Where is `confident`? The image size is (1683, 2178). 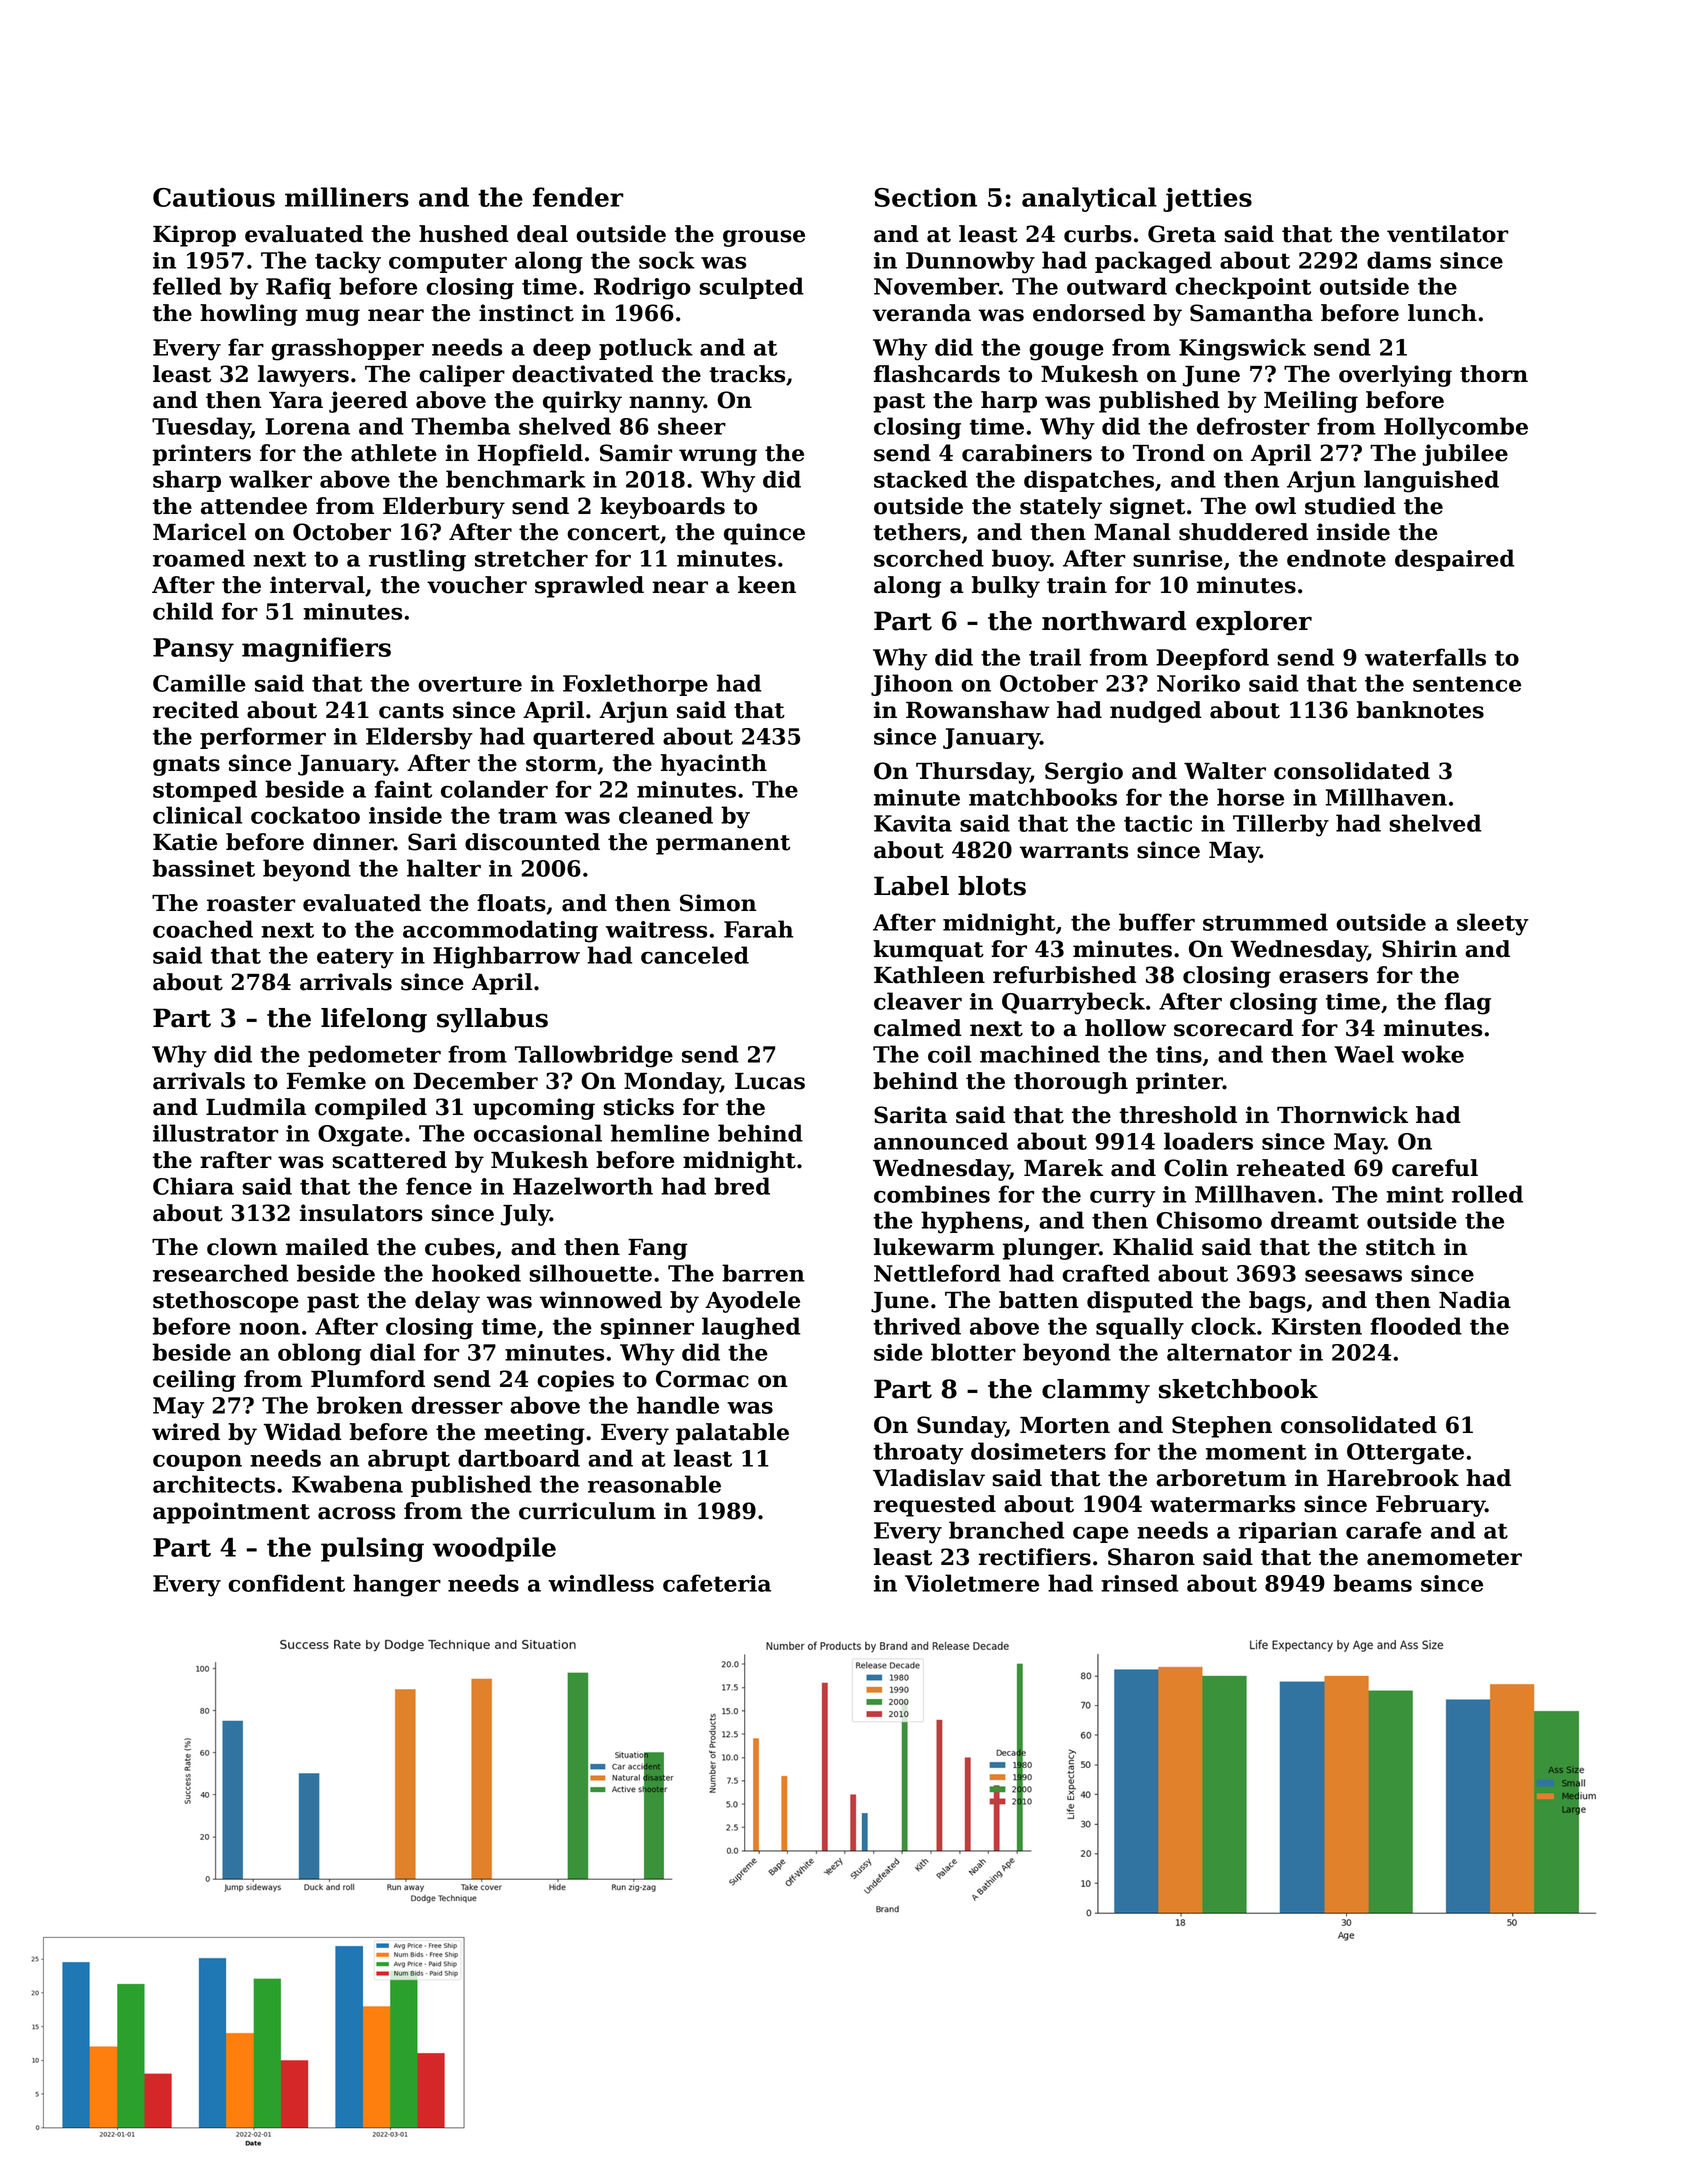
confident is located at coordinates (286, 1583).
